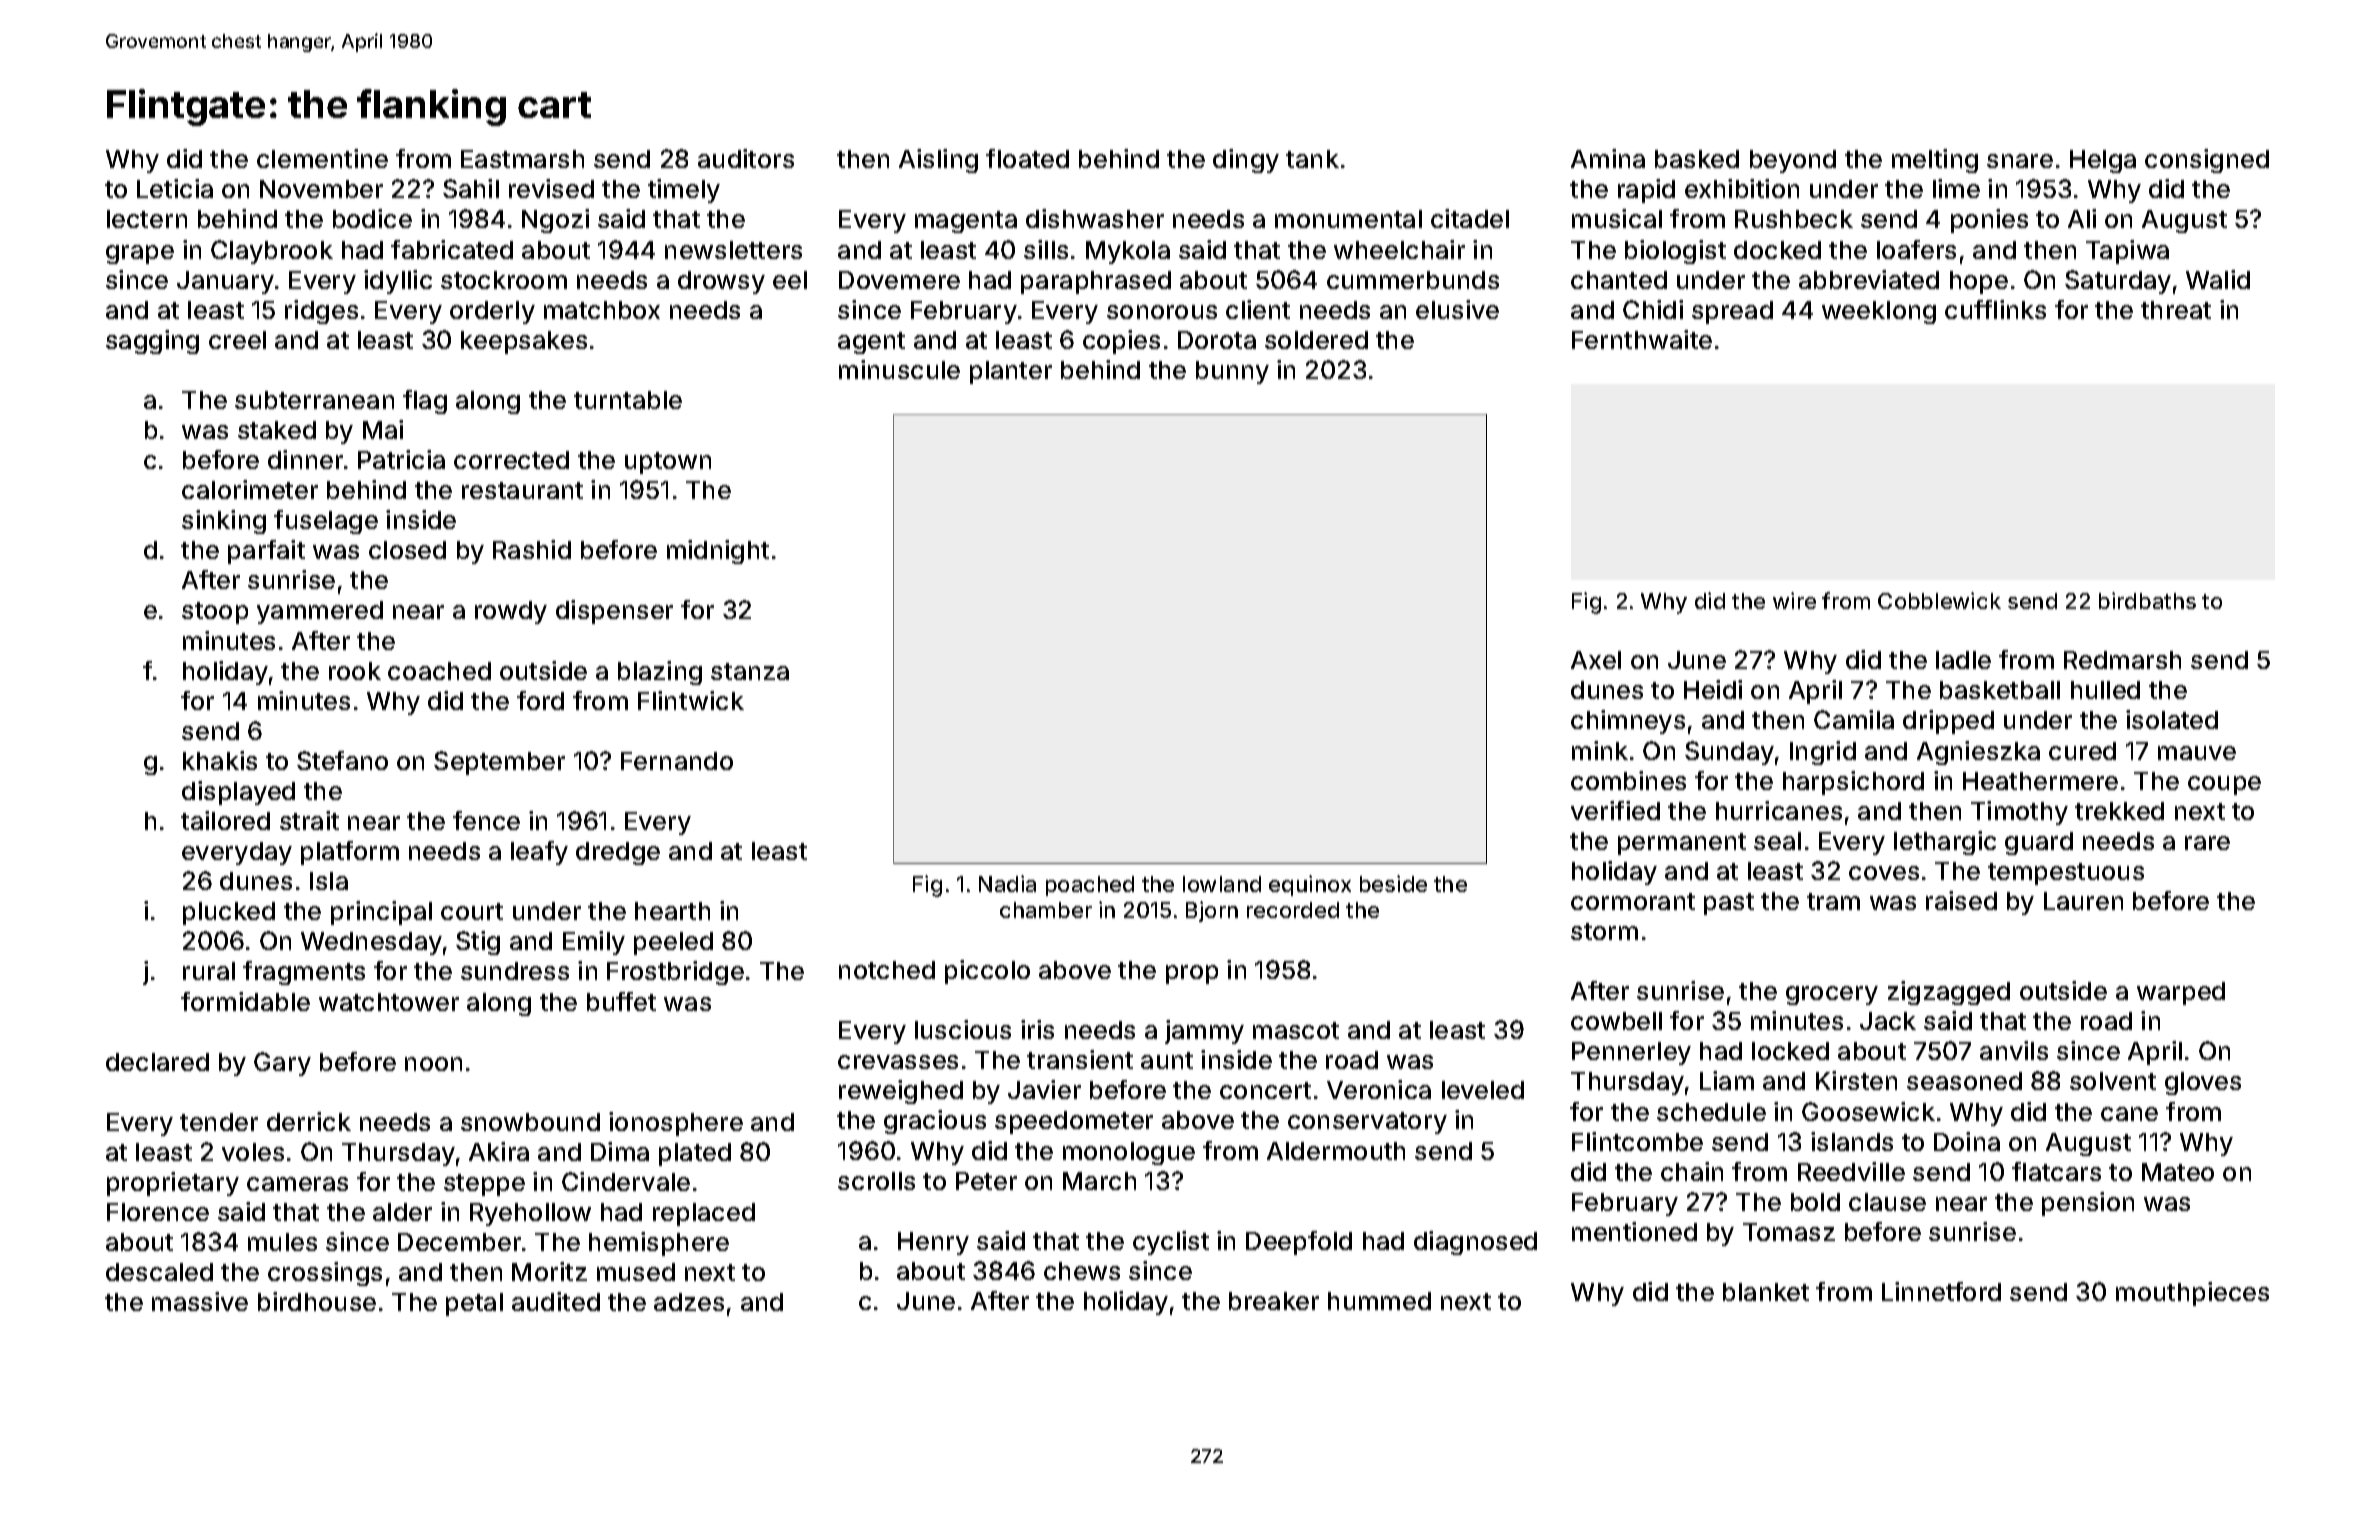  What do you see at coordinates (628, 400) in the page?
I see `turntable` at bounding box center [628, 400].
